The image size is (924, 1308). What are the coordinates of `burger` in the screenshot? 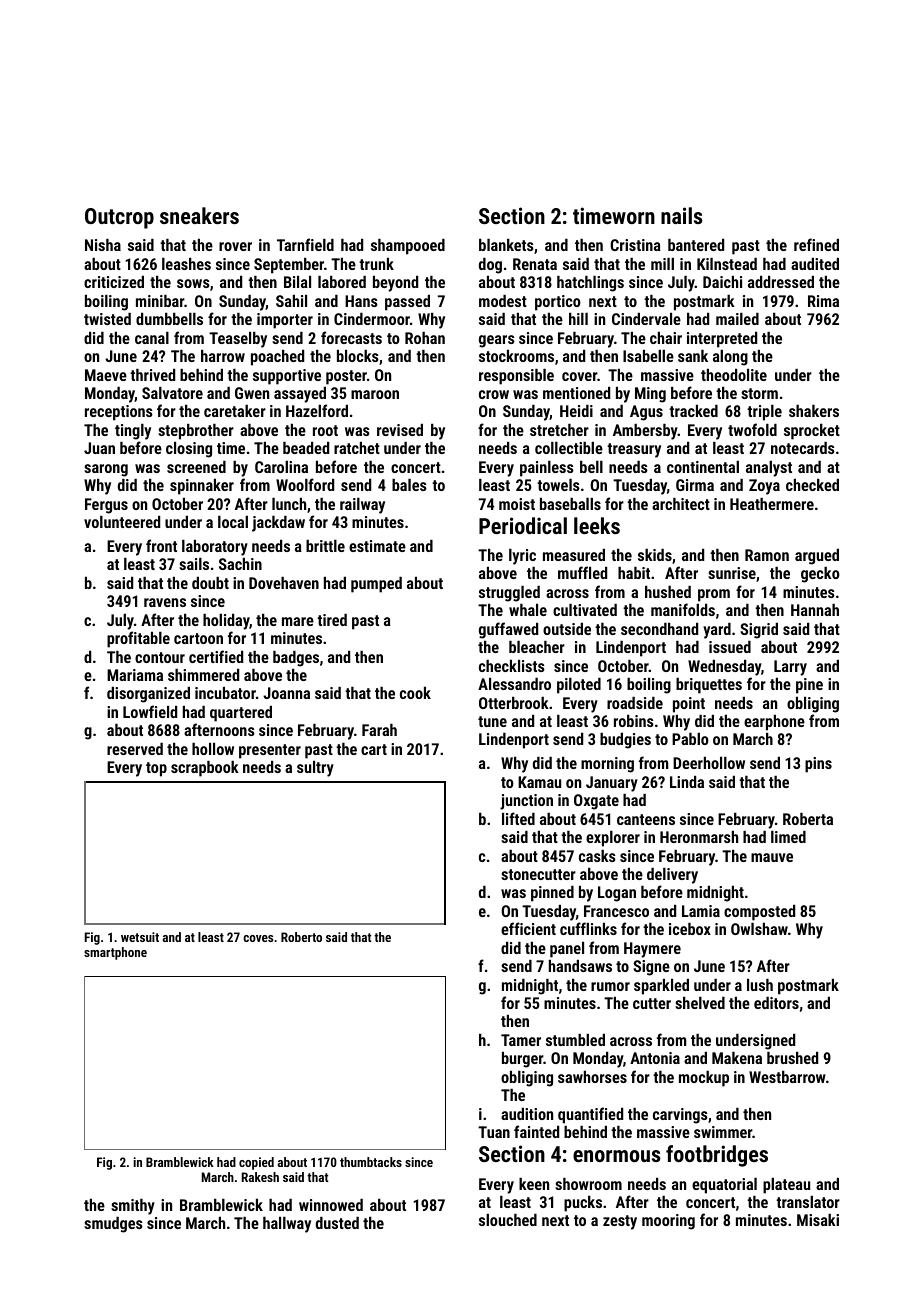 It's located at (523, 1060).
